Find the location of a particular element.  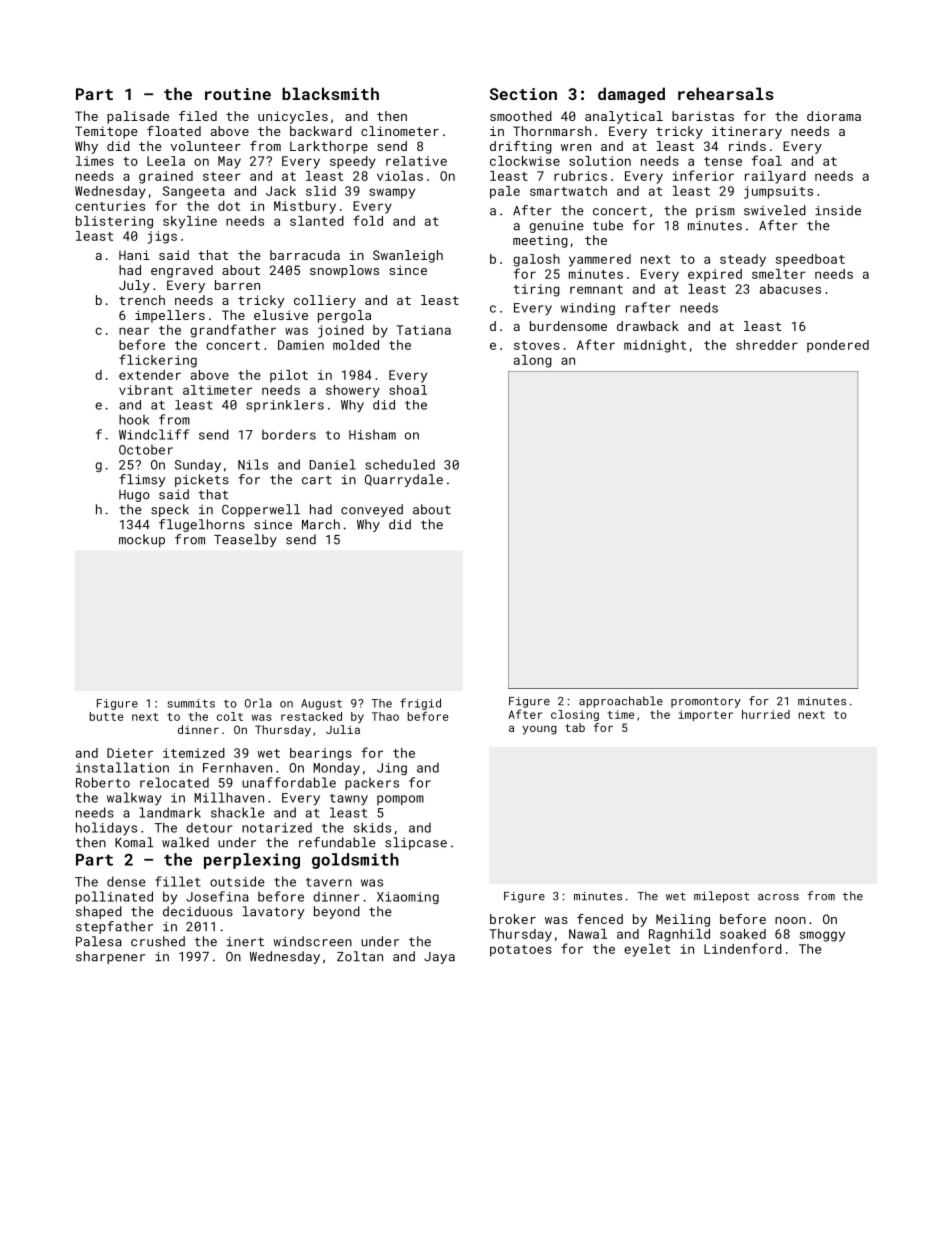

summits is located at coordinates (191, 703).
